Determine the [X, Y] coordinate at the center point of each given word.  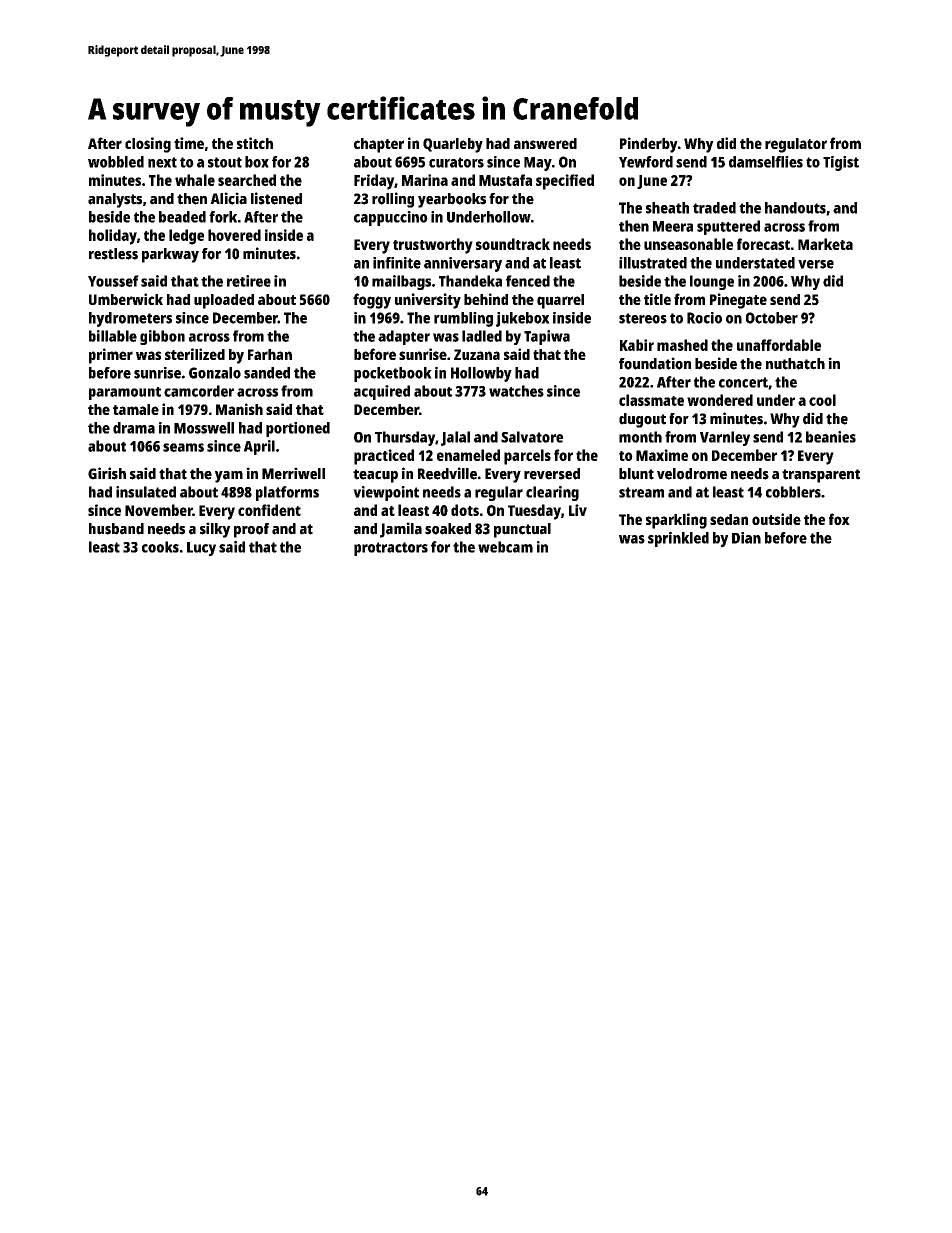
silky [215, 530]
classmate [651, 400]
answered [545, 143]
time [189, 143]
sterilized [195, 354]
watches [516, 391]
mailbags [401, 282]
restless [113, 254]
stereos [643, 318]
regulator [796, 145]
